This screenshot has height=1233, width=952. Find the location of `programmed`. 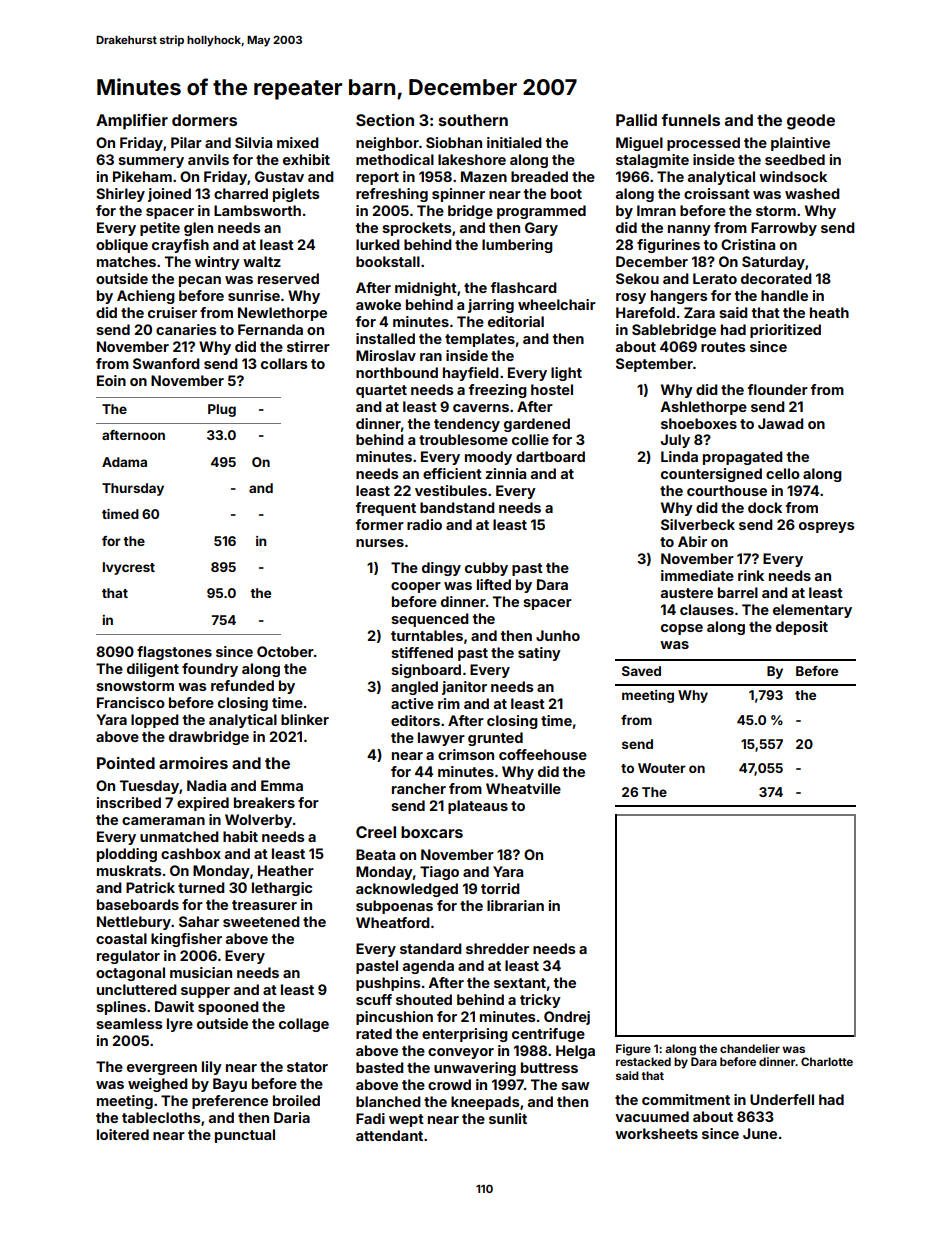

programmed is located at coordinates (541, 212).
